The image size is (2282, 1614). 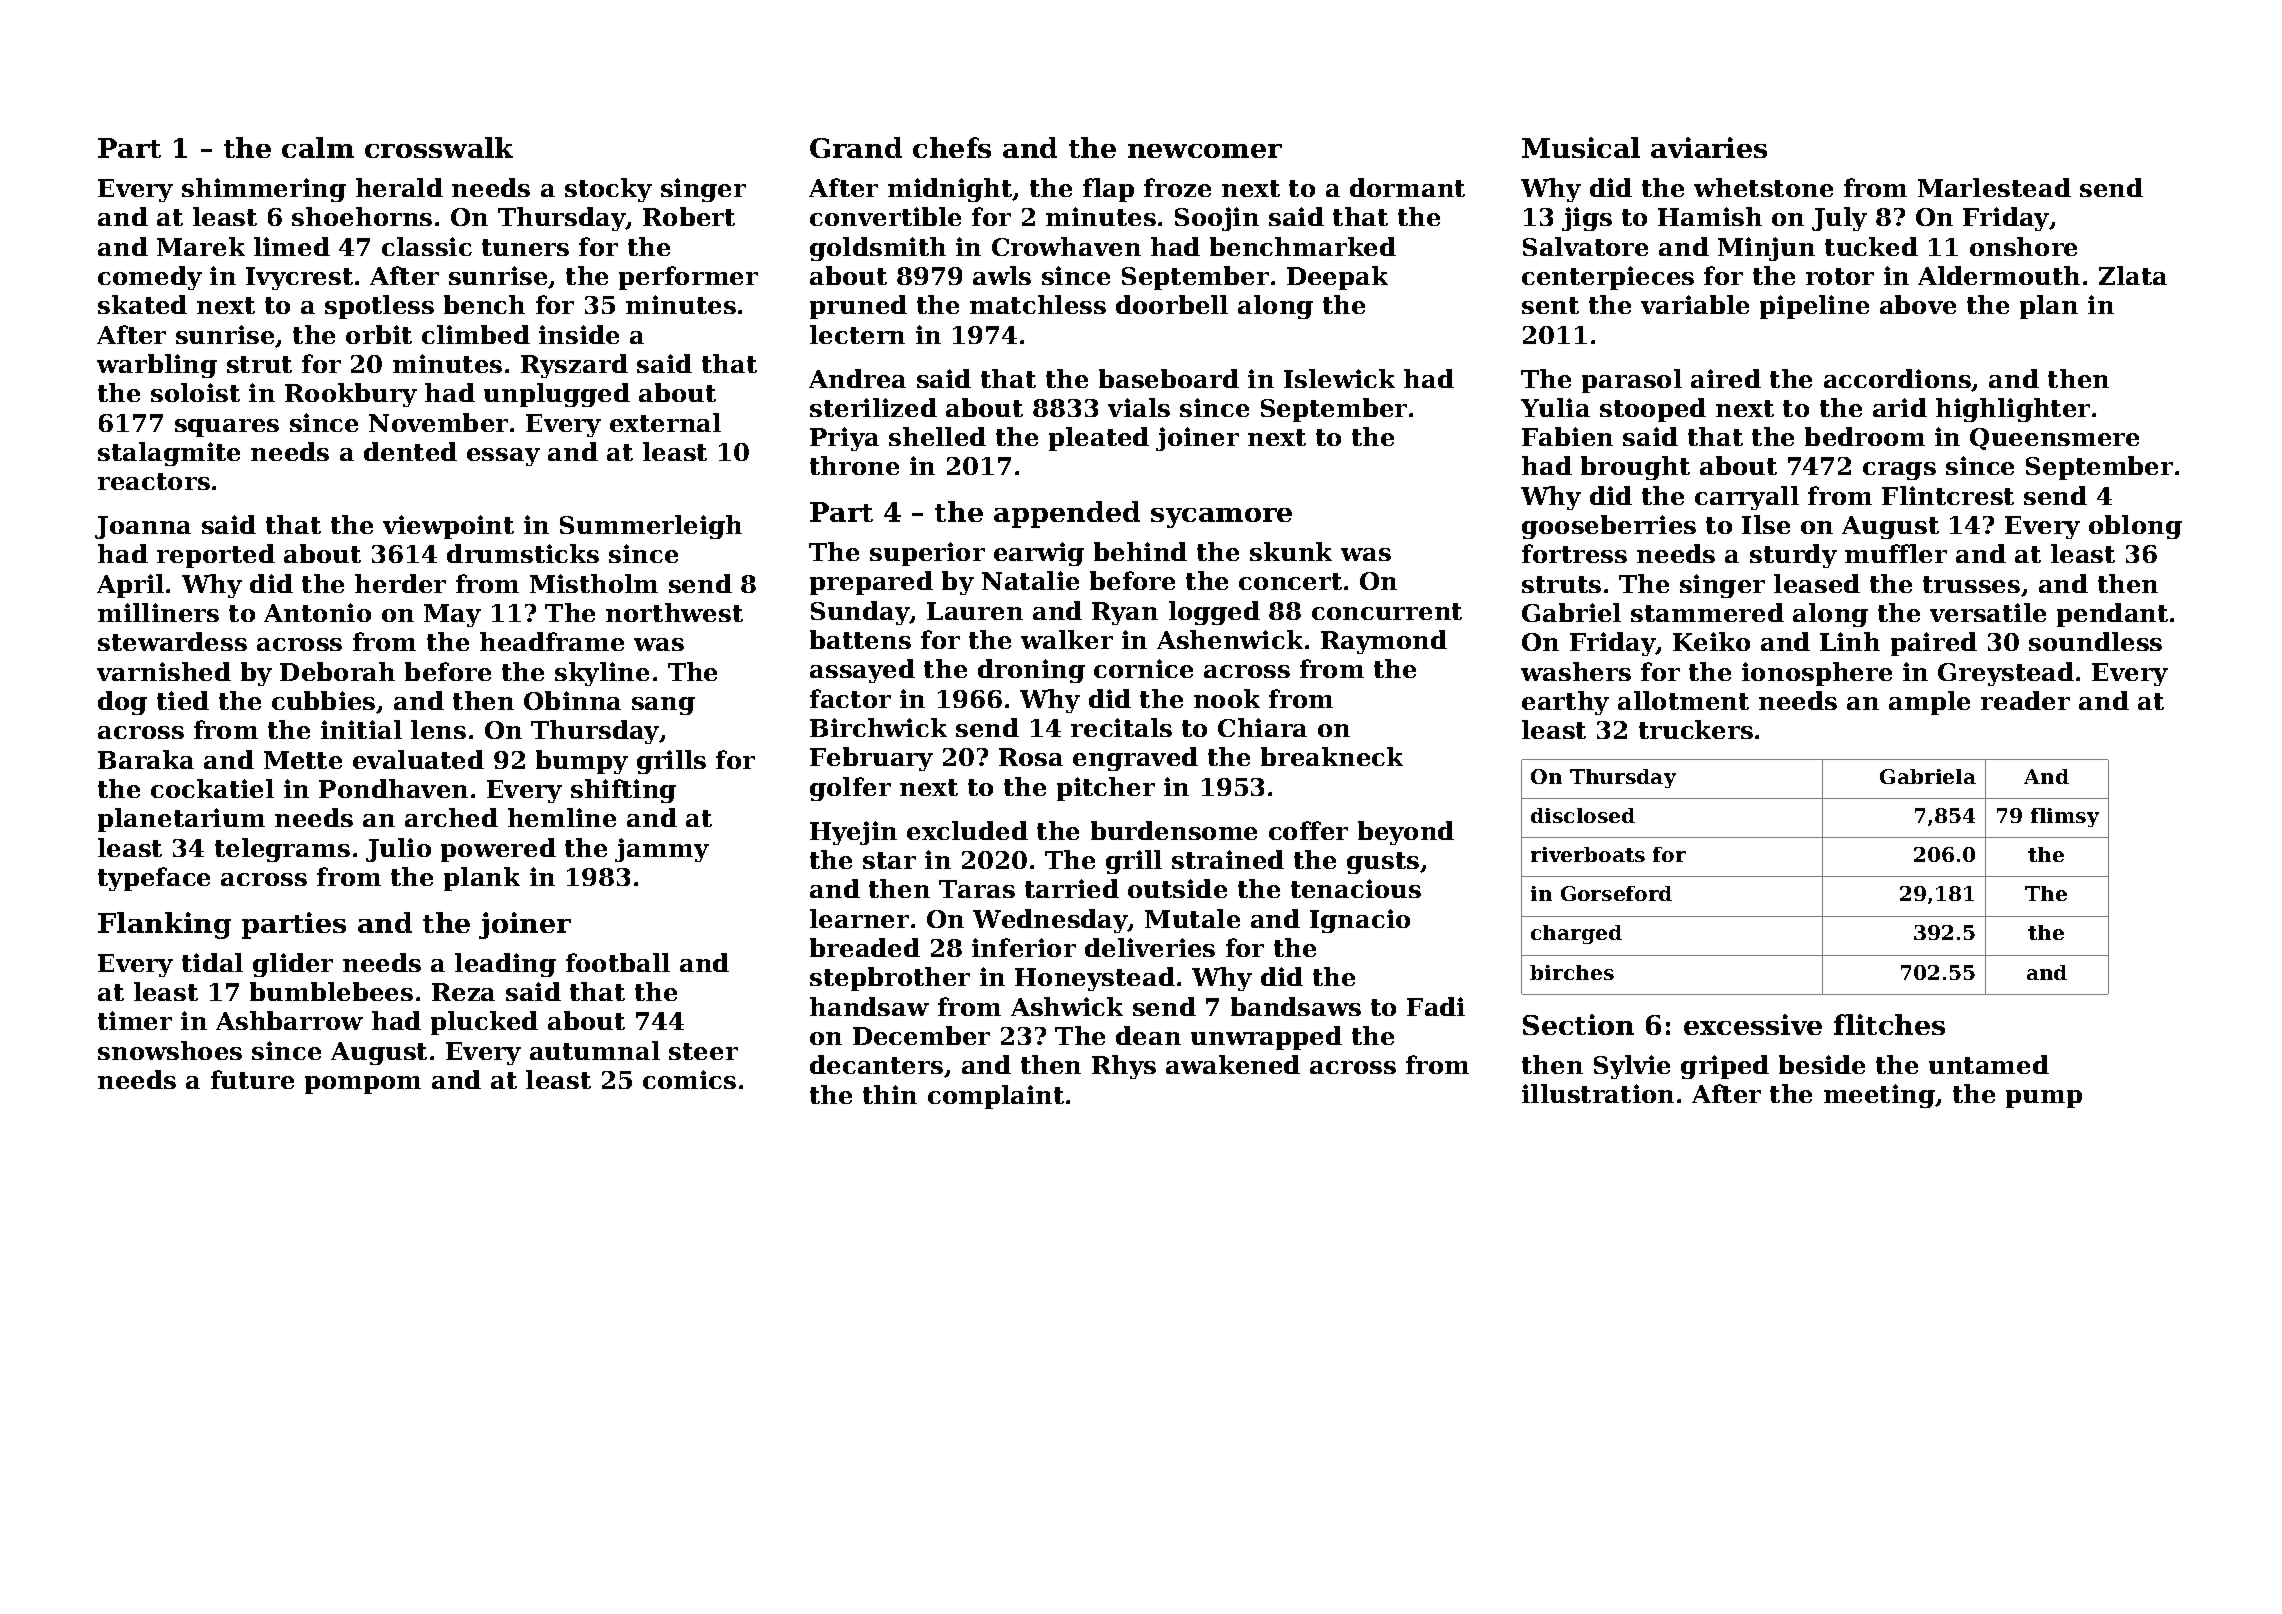 I want to click on pendant, so click(x=2112, y=615).
